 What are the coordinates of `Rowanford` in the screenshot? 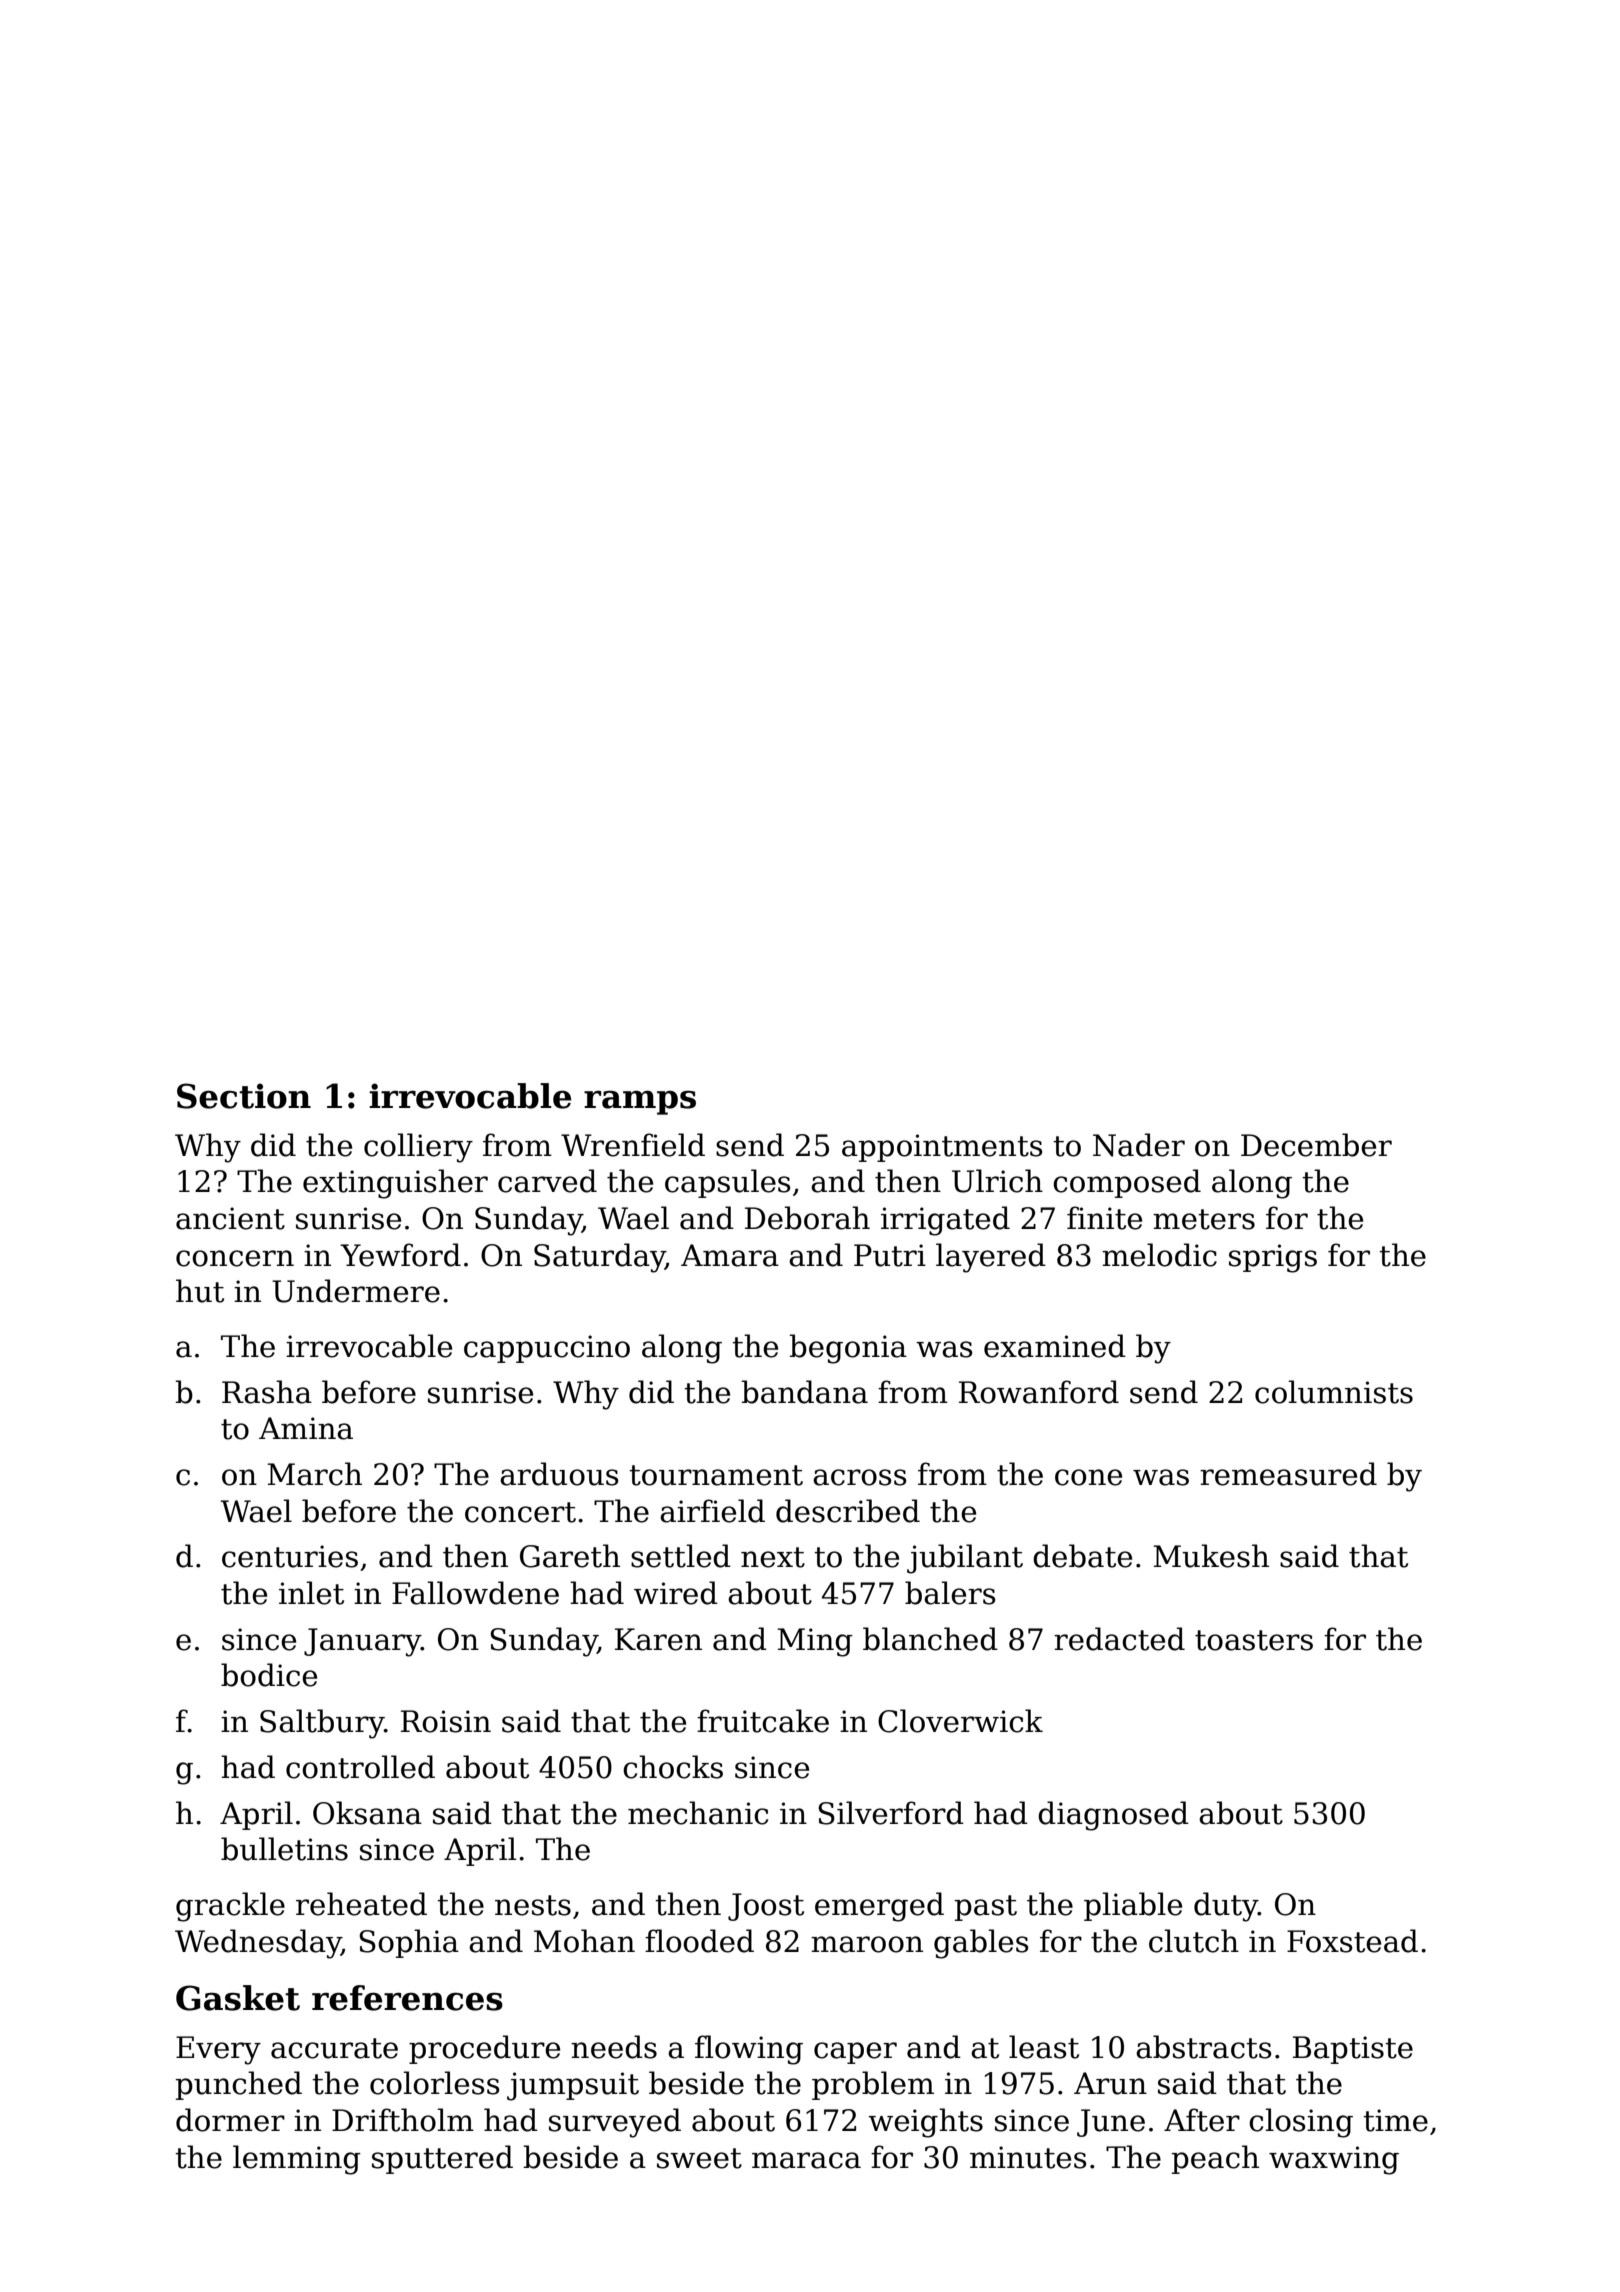 It's located at (1039, 1392).
